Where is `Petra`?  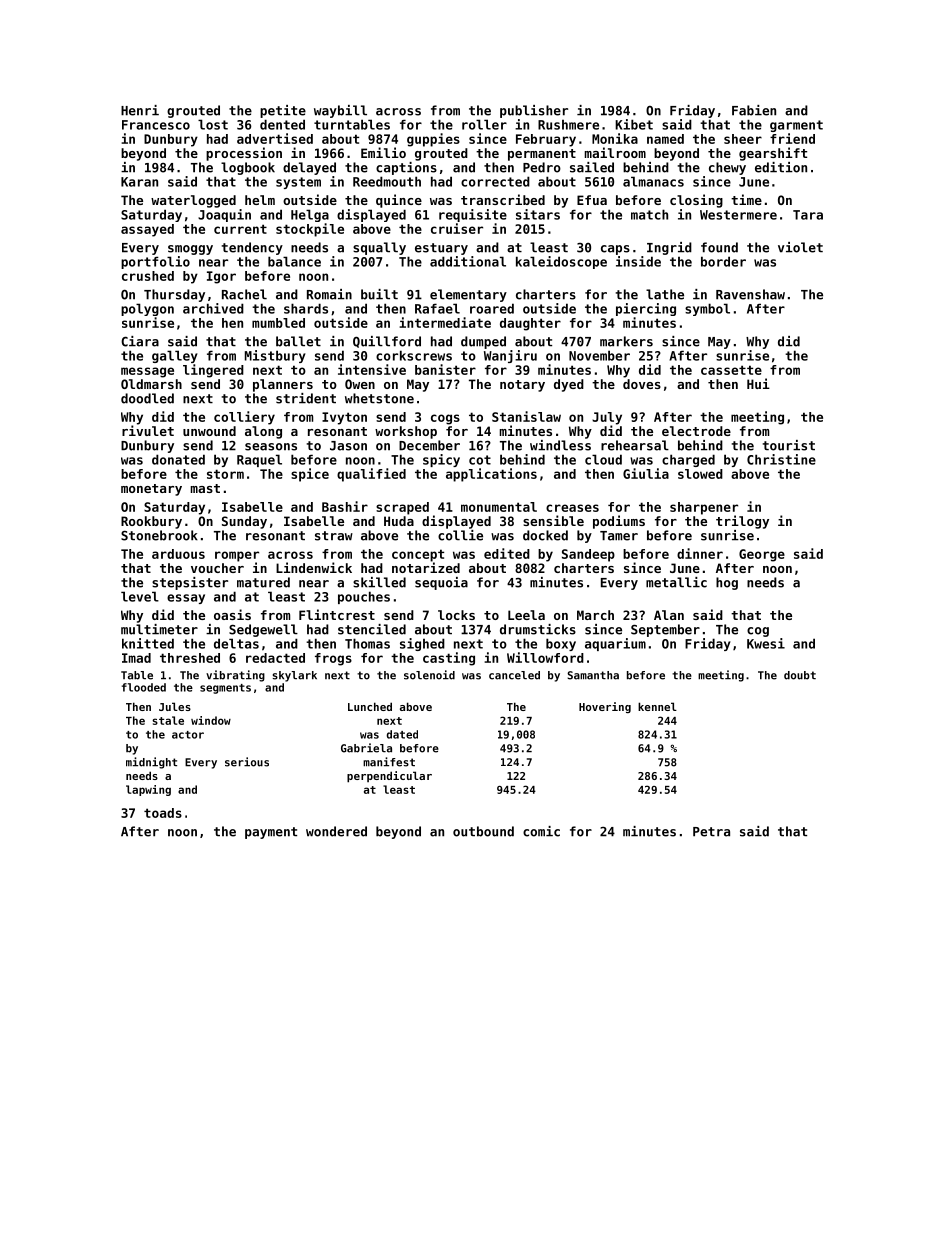
Petra is located at coordinates (711, 832).
